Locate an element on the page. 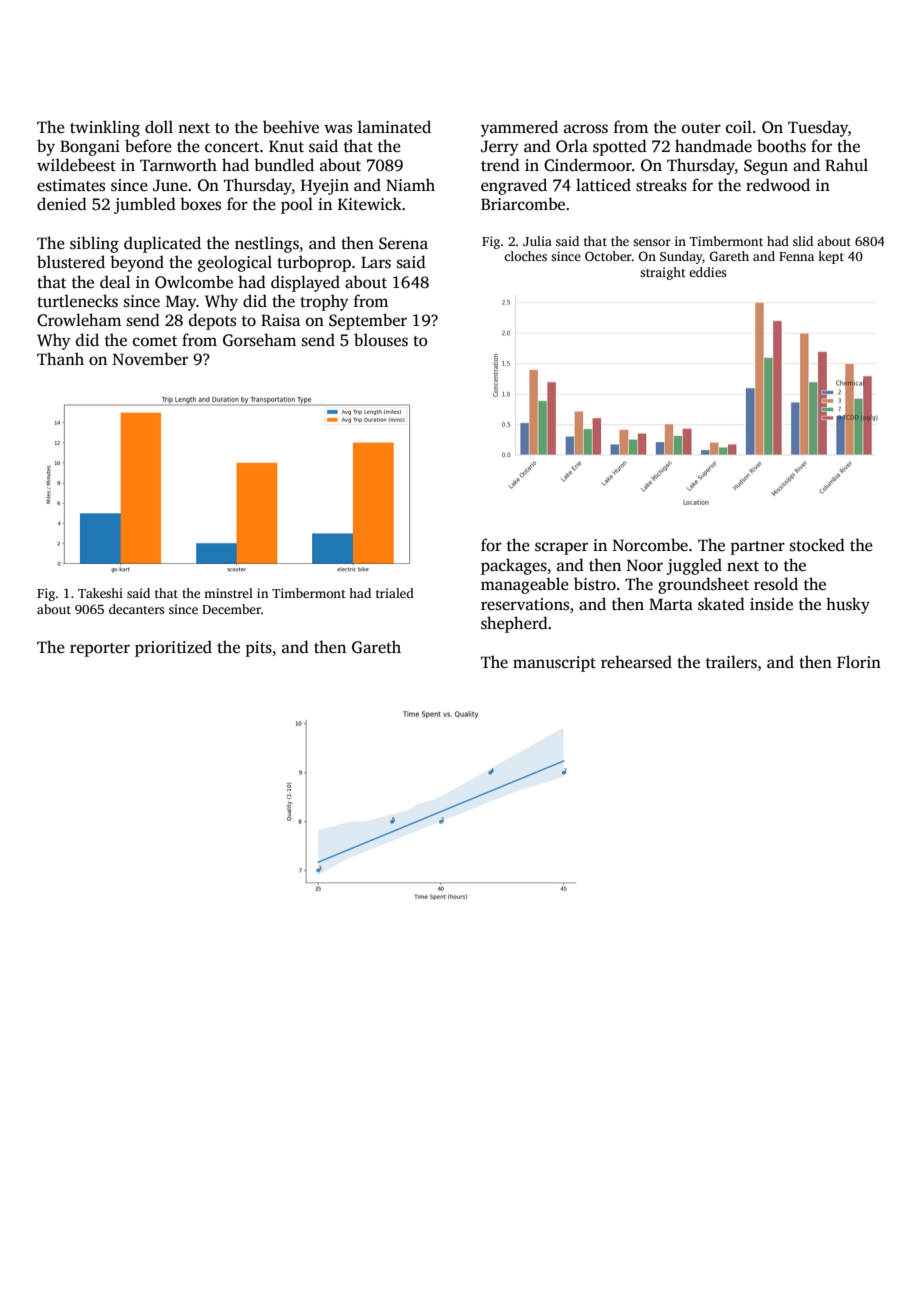 The image size is (924, 1308). blouses is located at coordinates (381, 340).
